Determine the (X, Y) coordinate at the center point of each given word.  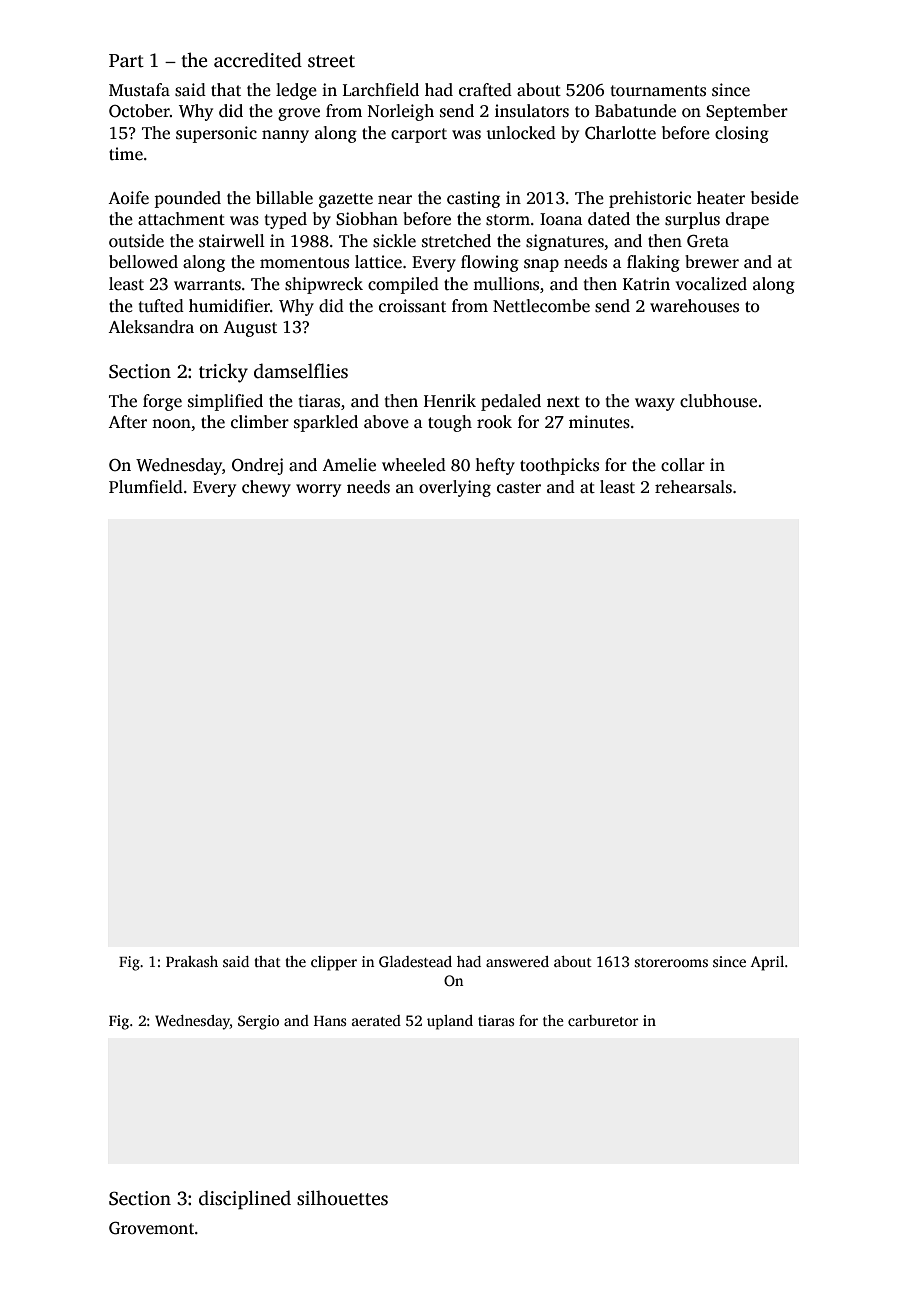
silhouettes (342, 1198)
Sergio (258, 1022)
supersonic (216, 134)
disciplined (245, 1200)
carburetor (603, 1020)
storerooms (671, 962)
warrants (207, 285)
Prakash (192, 961)
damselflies (301, 371)
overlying (455, 488)
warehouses (694, 306)
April (767, 963)
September (747, 112)
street (331, 61)
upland (450, 1022)
